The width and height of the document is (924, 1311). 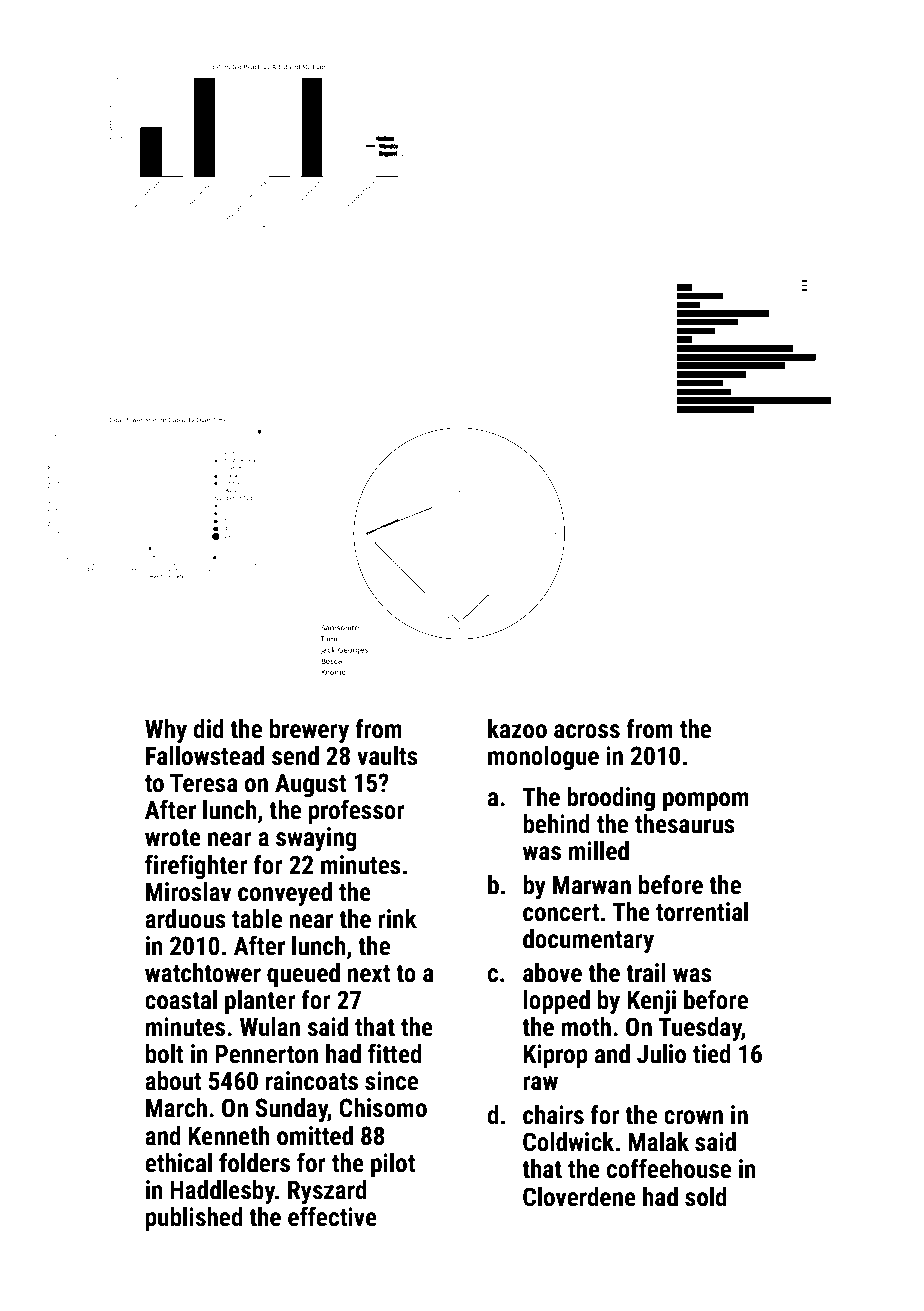 What do you see at coordinates (181, 1000) in the document?
I see `coastal` at bounding box center [181, 1000].
